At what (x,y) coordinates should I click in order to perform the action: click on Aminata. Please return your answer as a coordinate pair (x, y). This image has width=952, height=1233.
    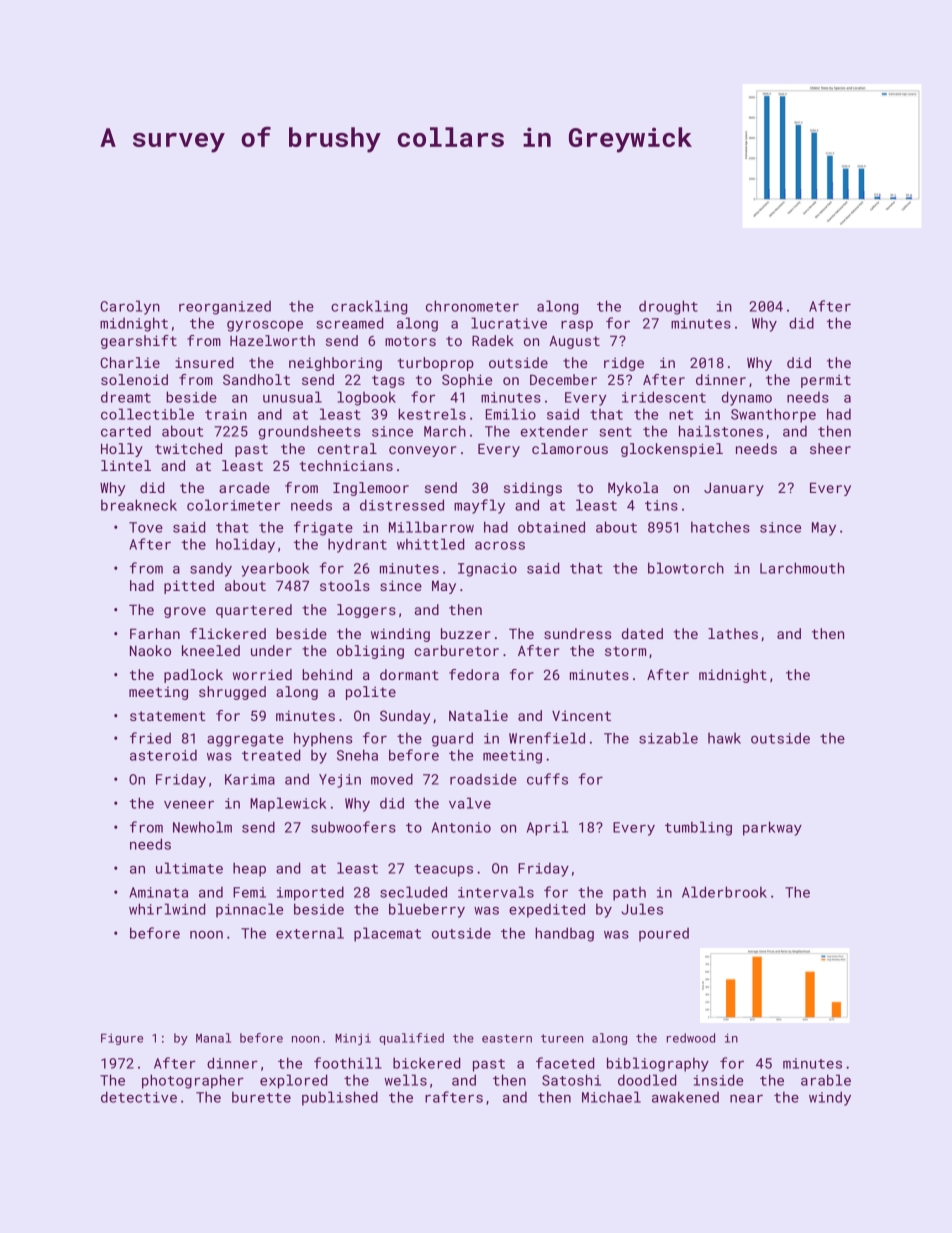
    Looking at the image, I should click on (158, 892).
